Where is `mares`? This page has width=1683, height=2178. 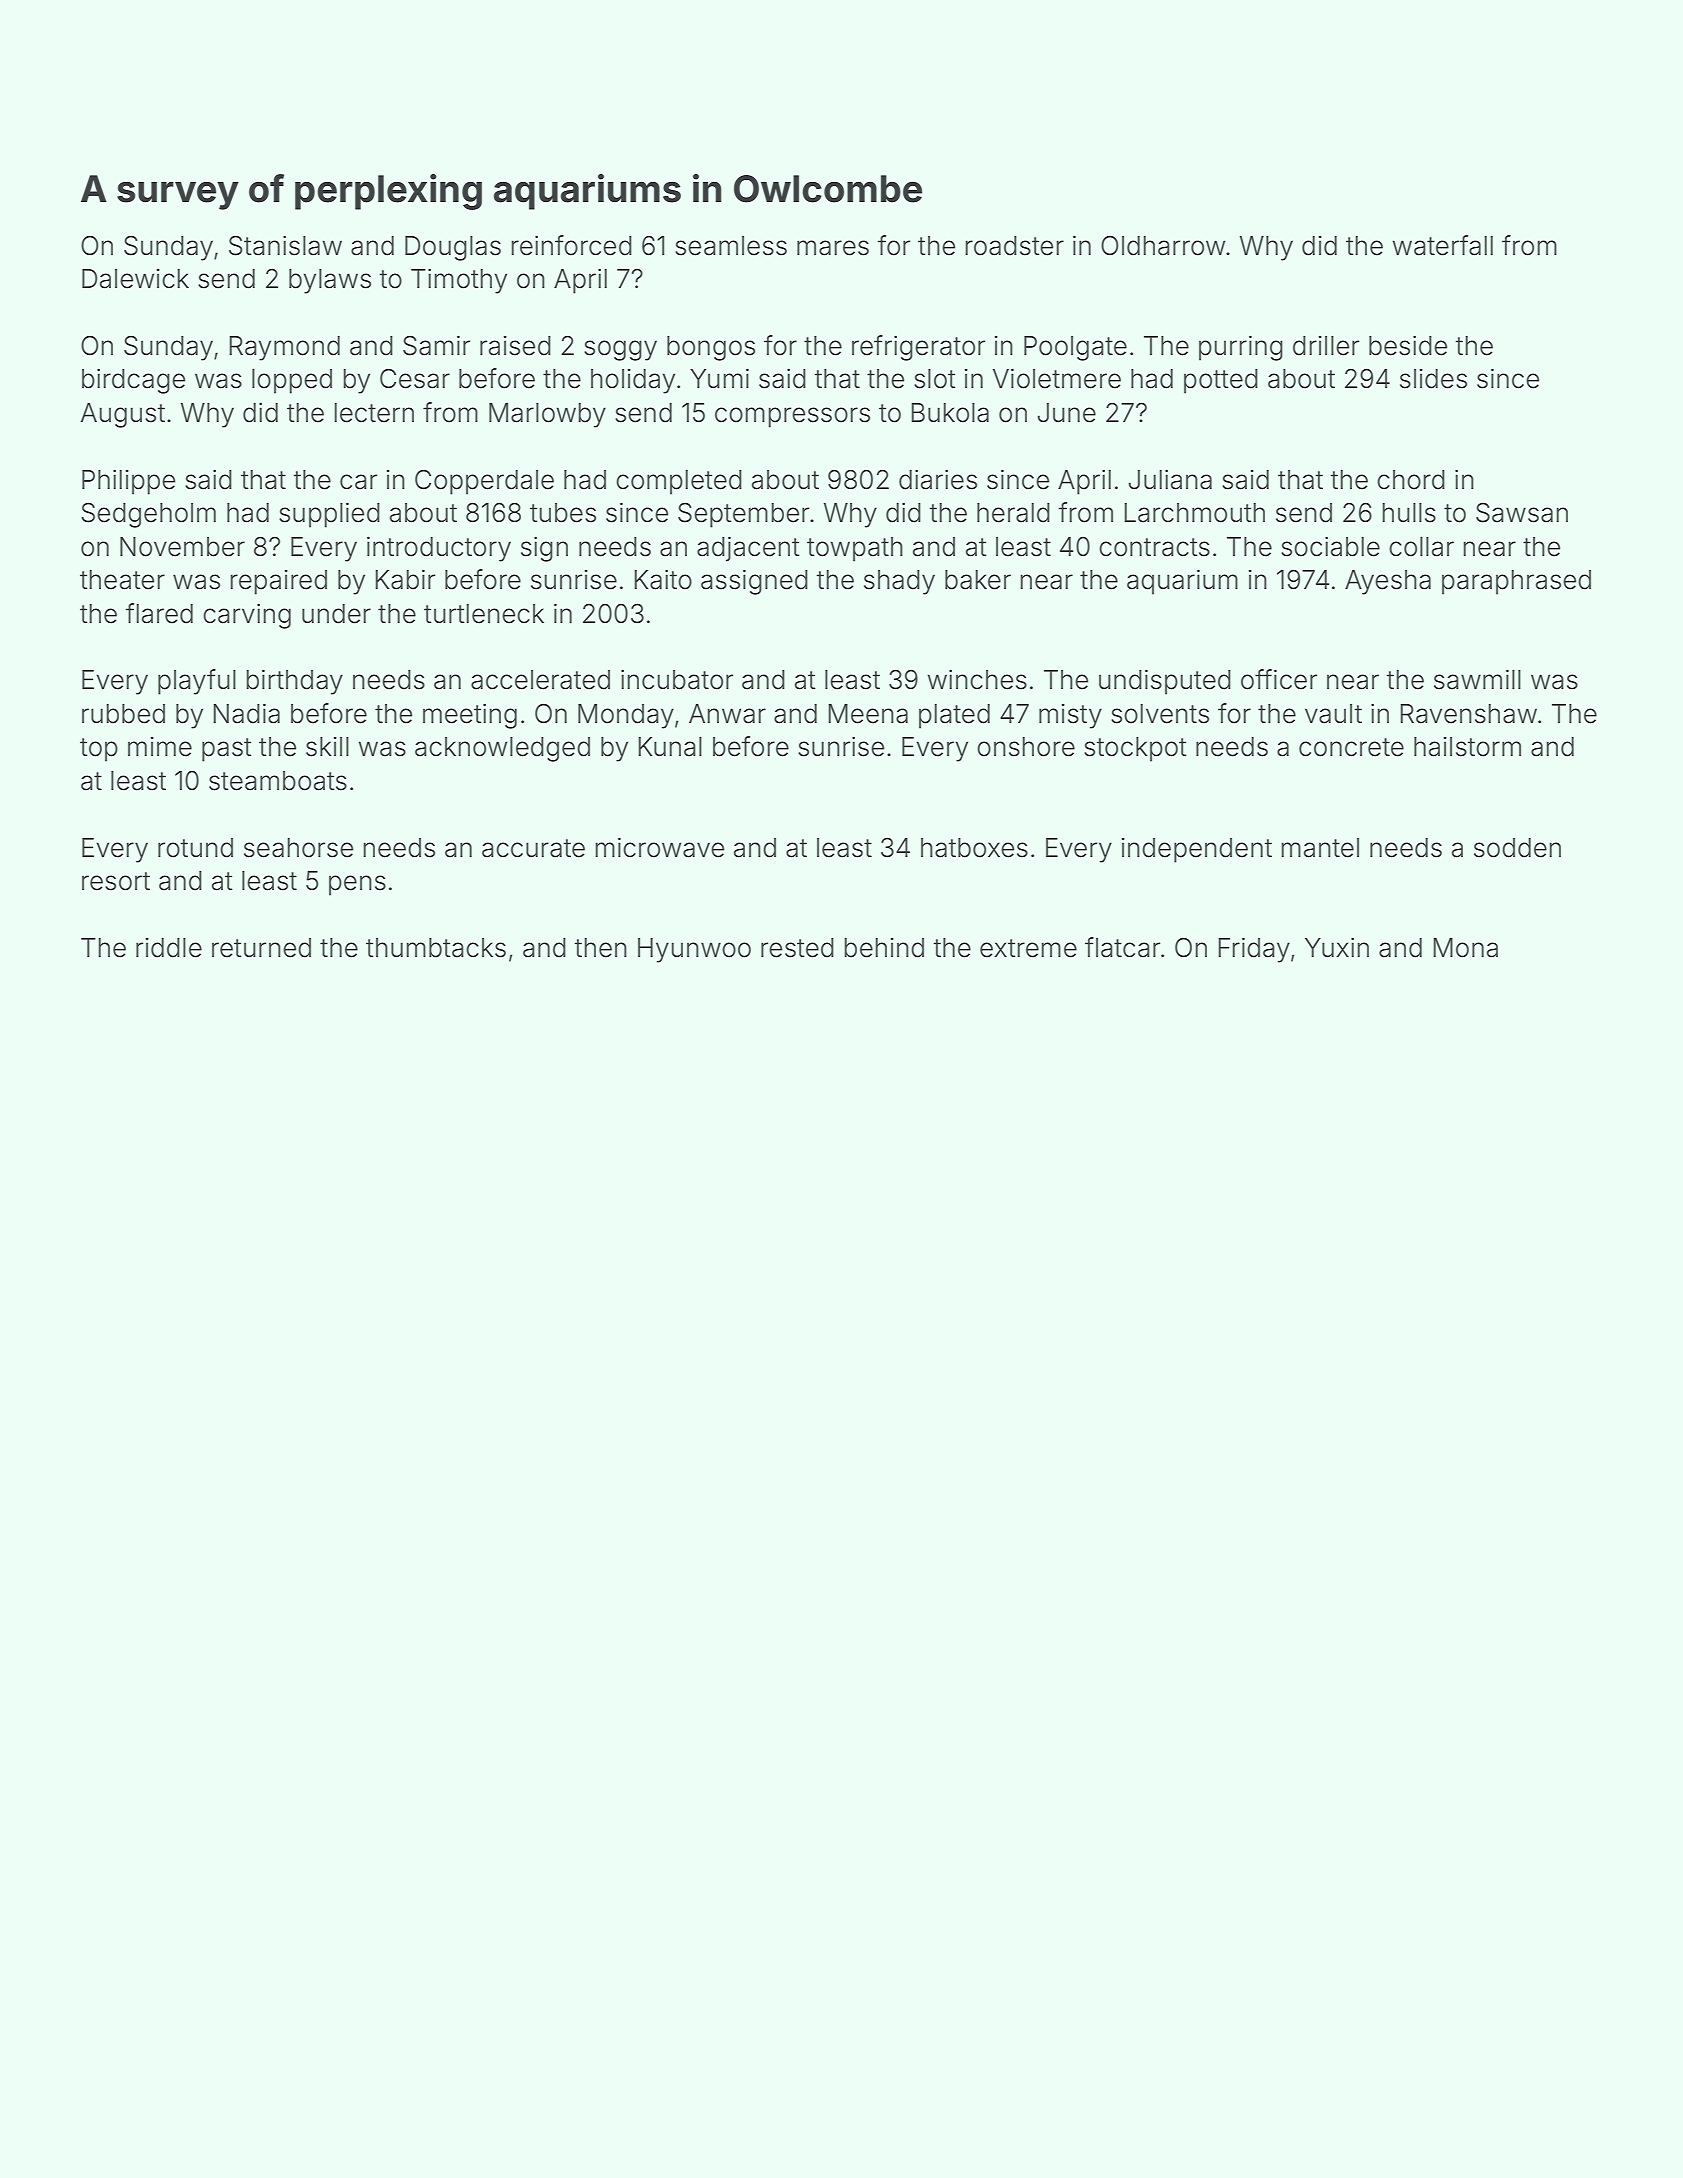
mares is located at coordinates (833, 248).
